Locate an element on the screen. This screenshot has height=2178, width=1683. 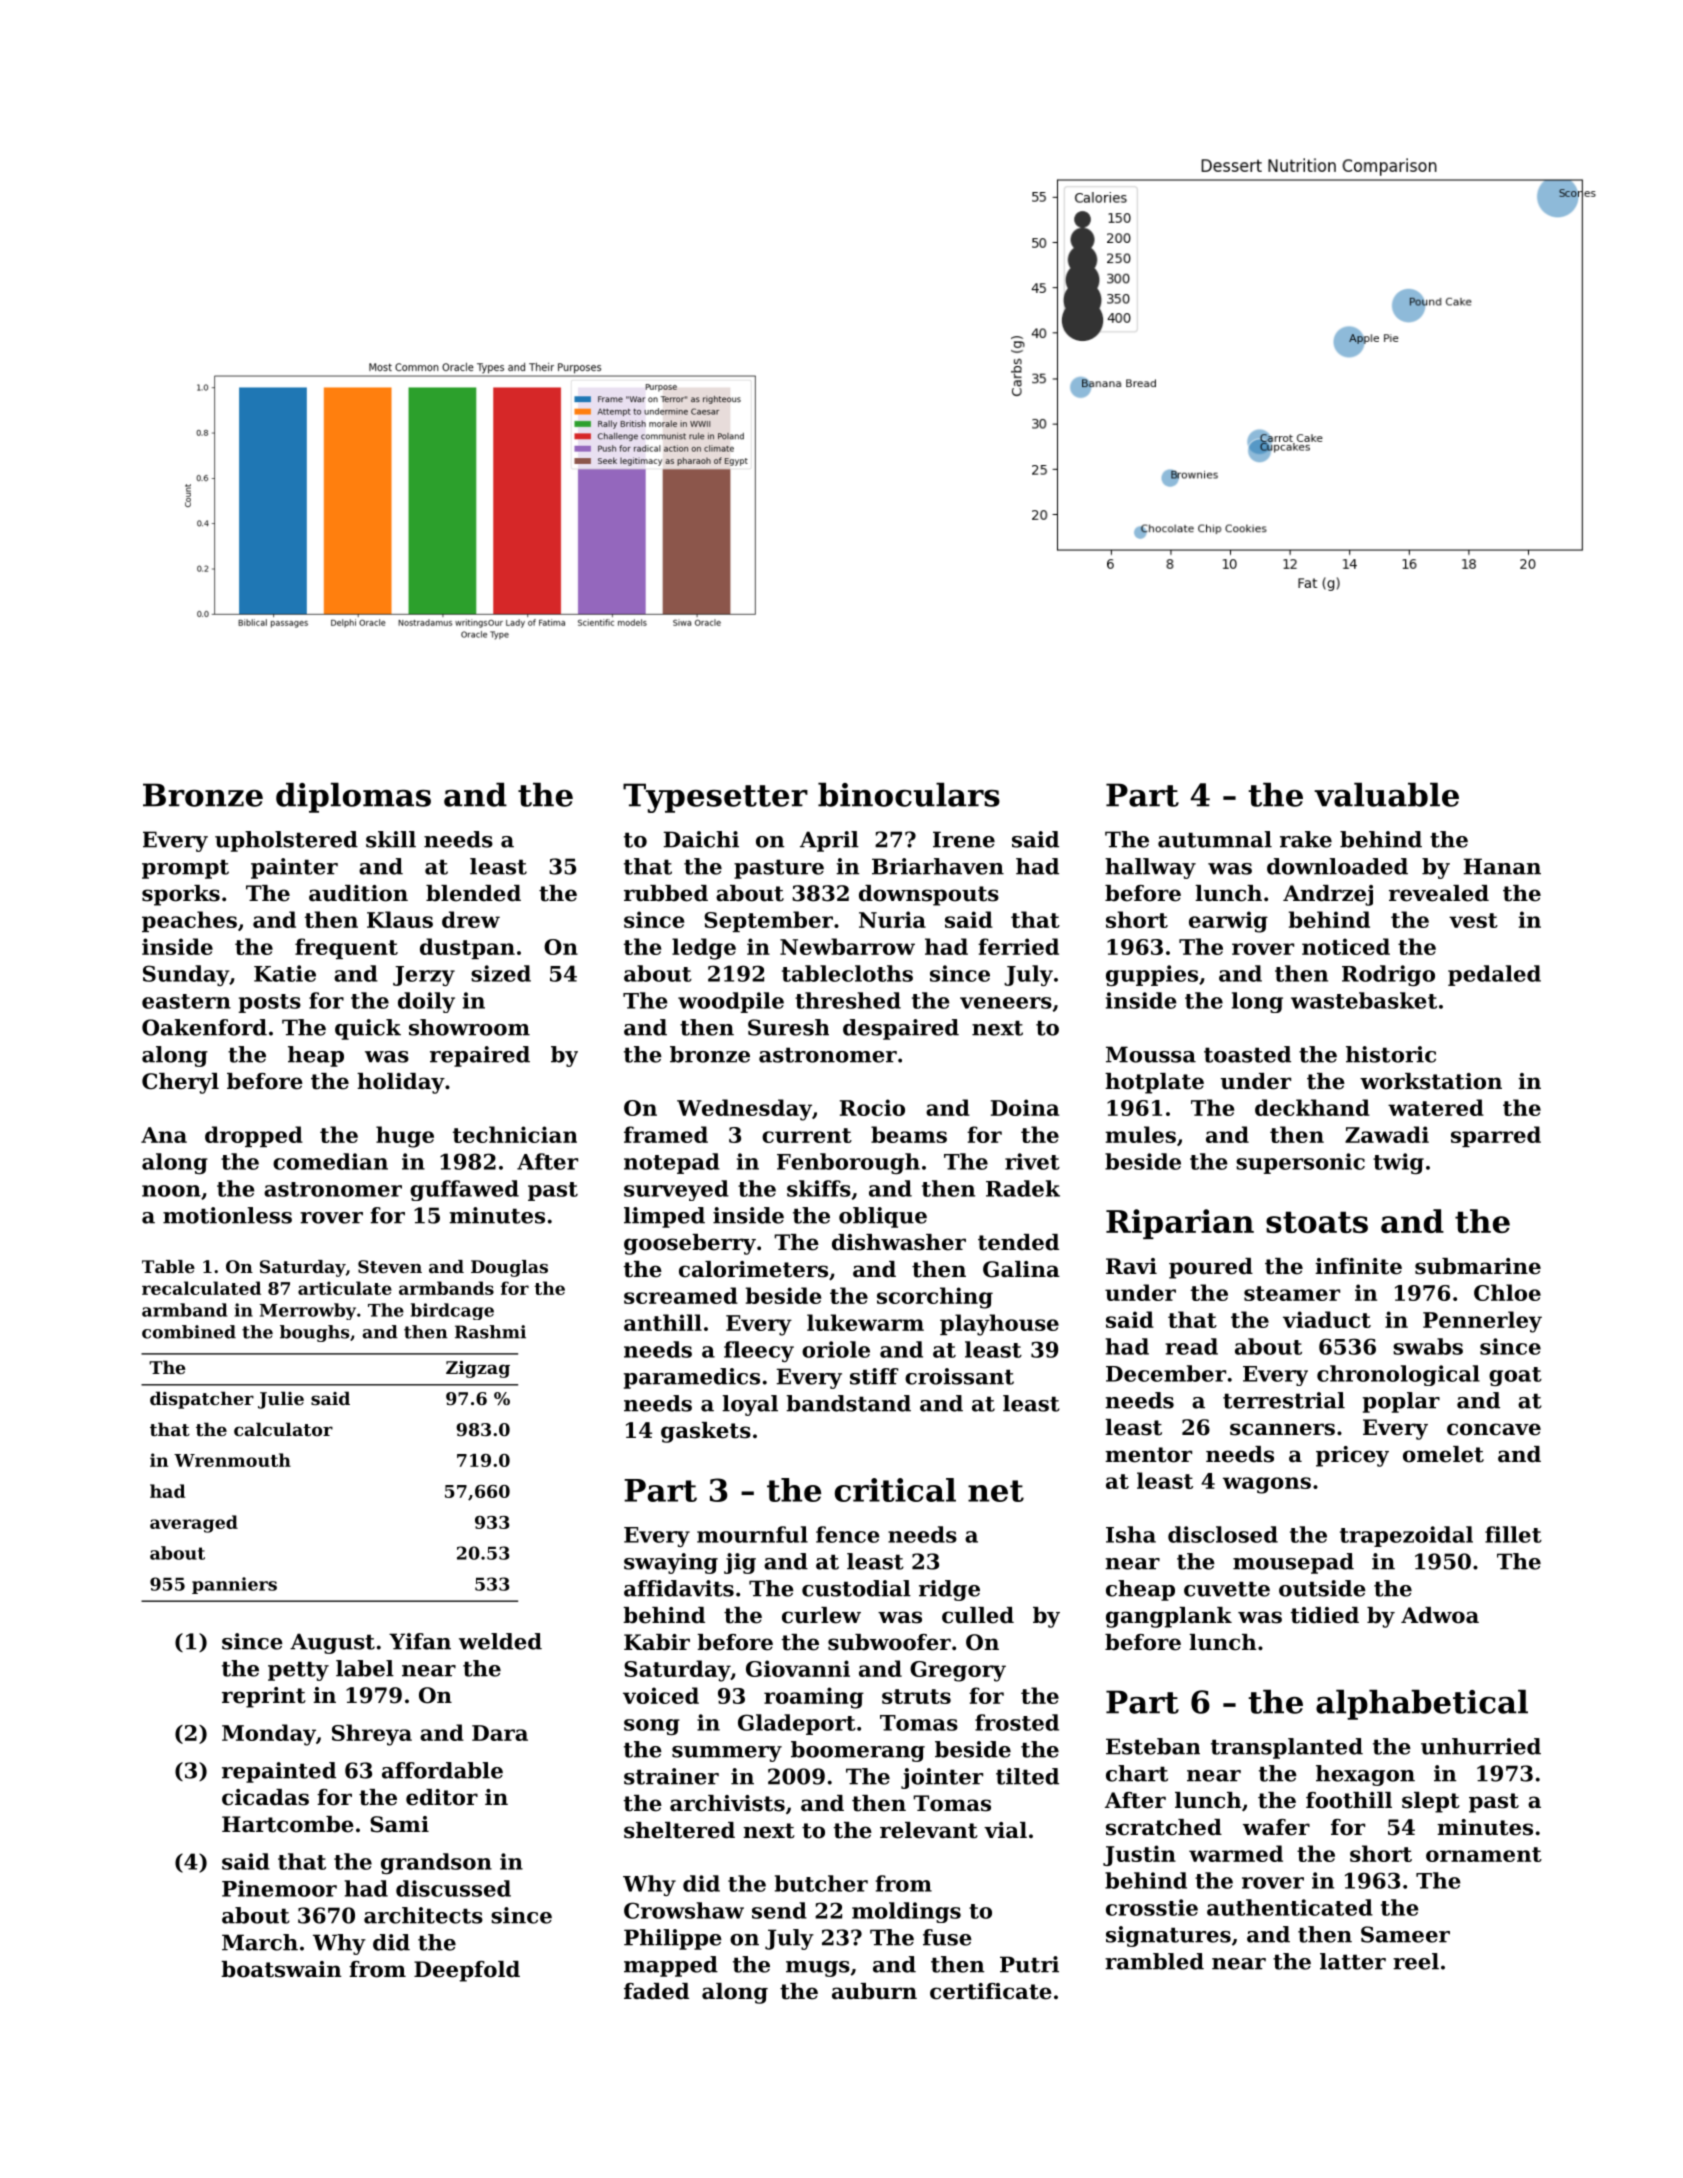
wagons is located at coordinates (1267, 1485).
